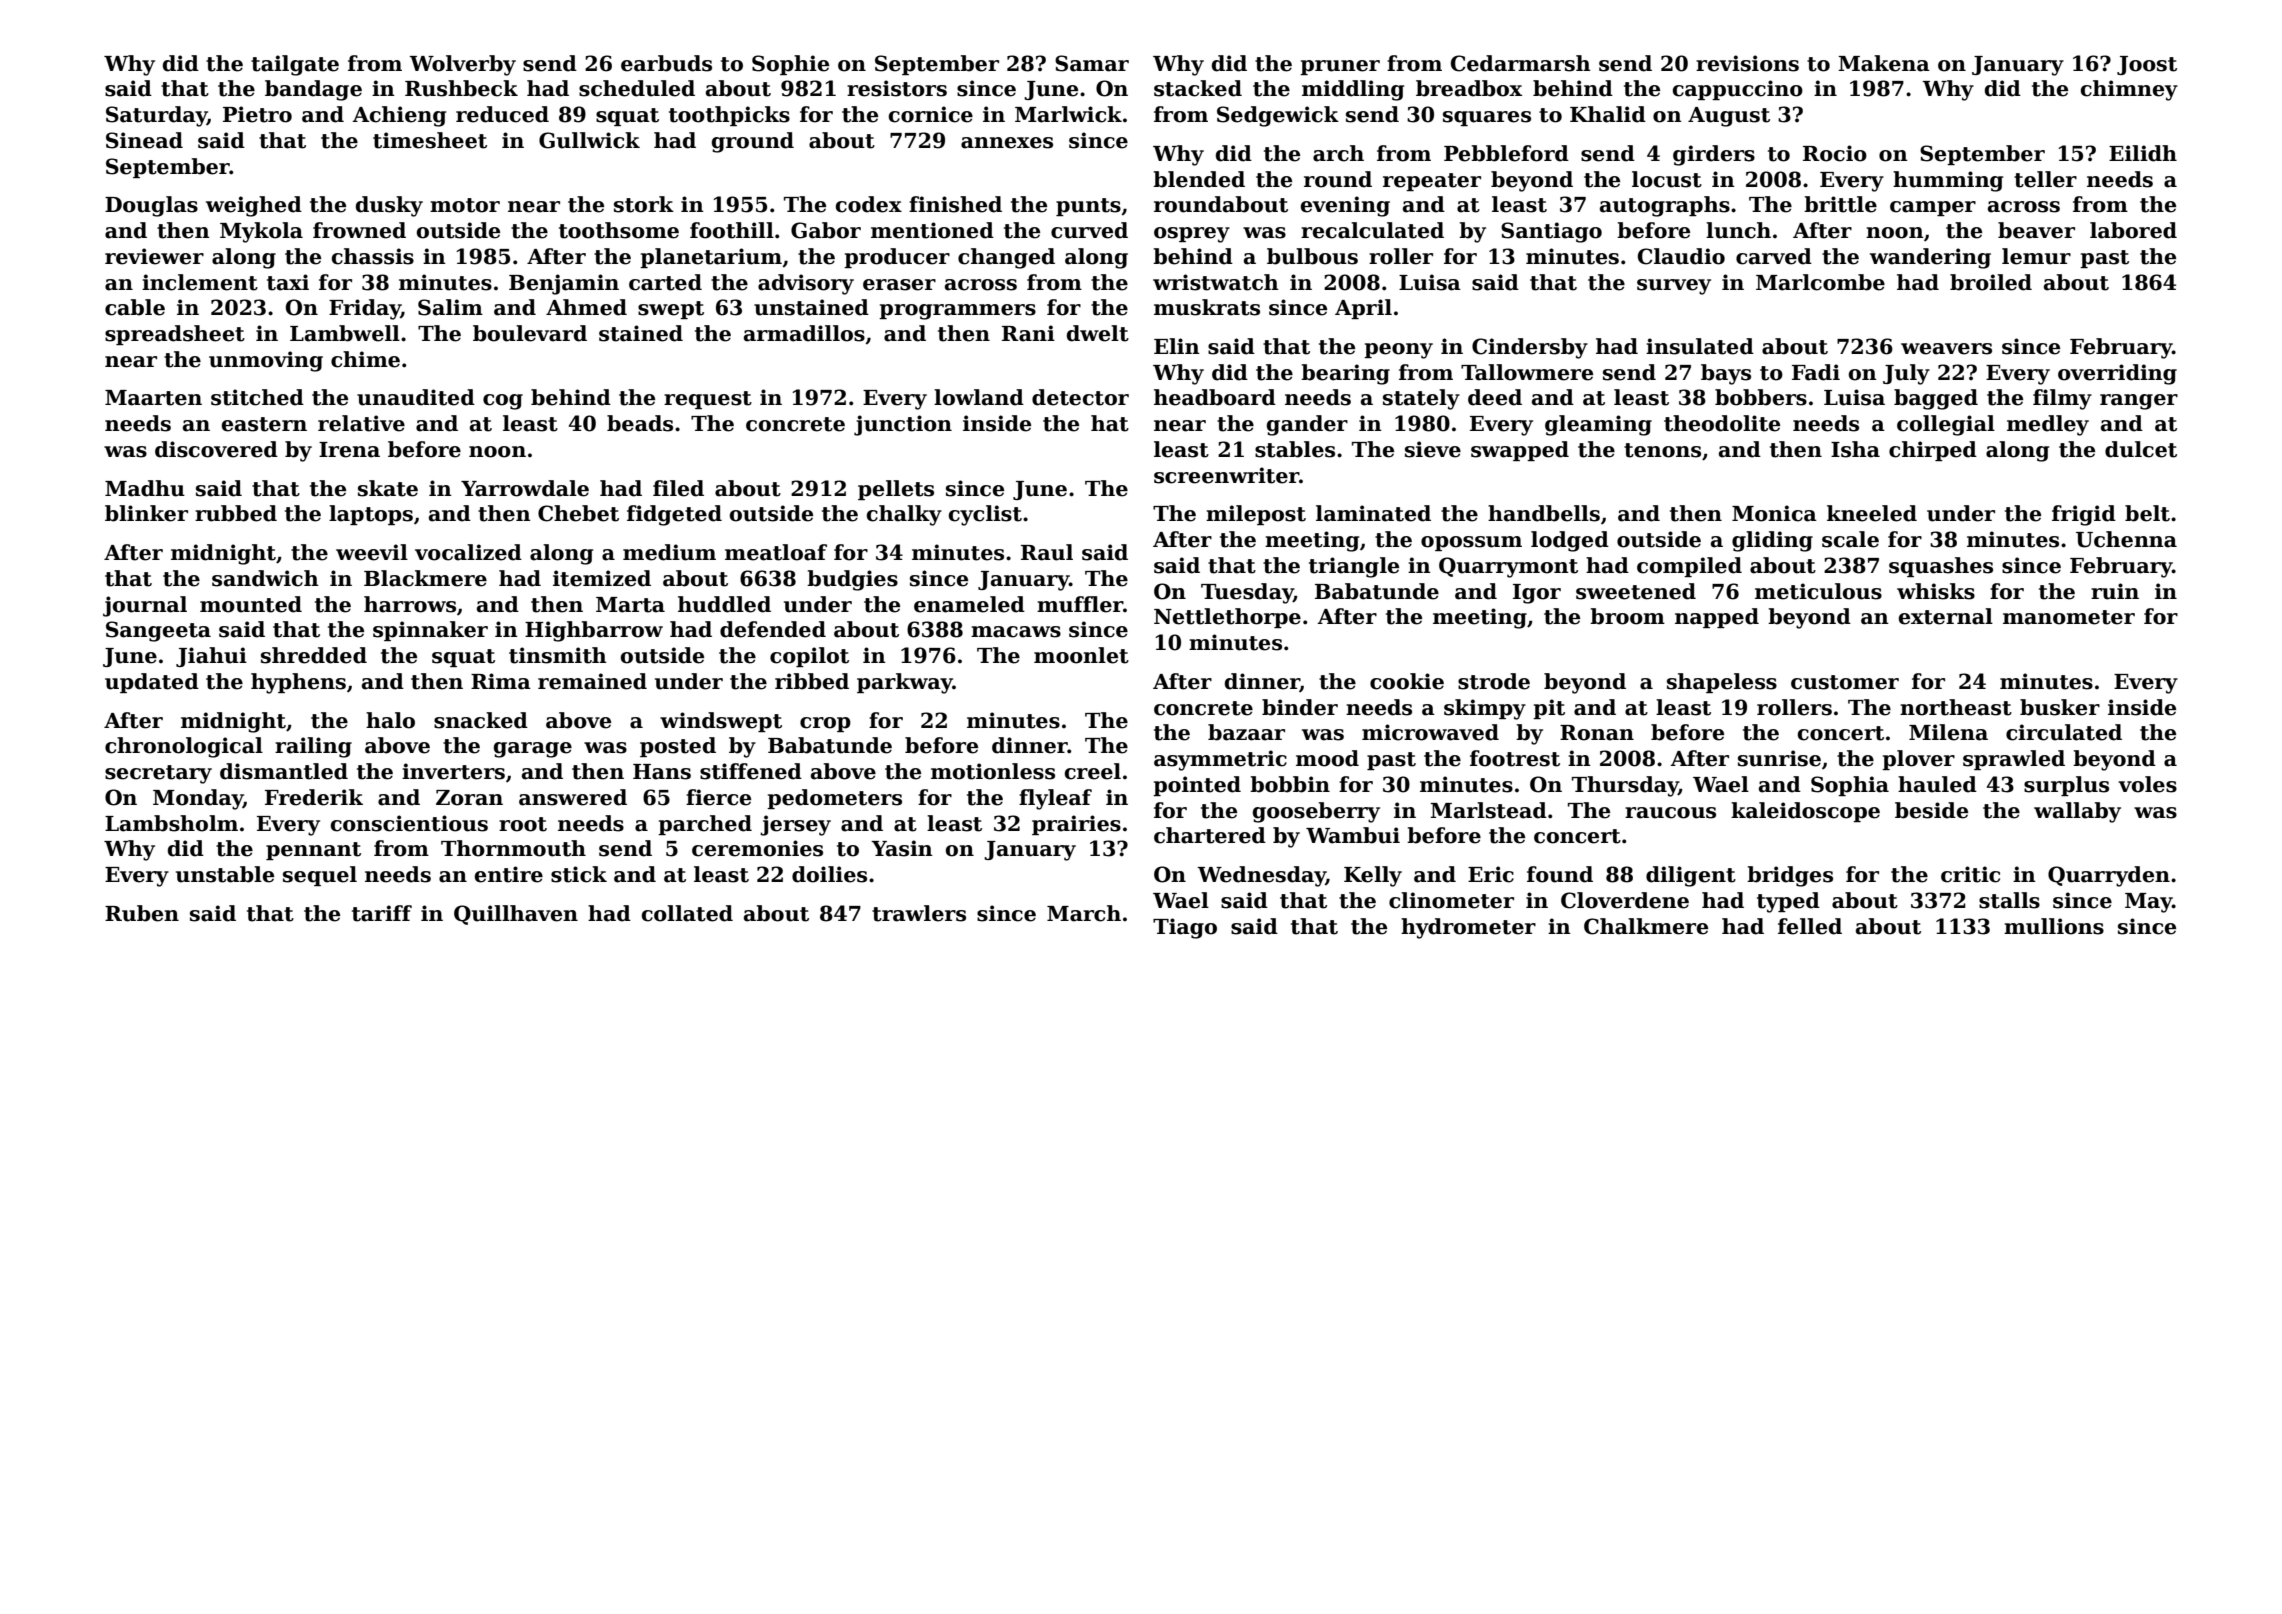 Image resolution: width=2282 pixels, height=1614 pixels. Describe the element at coordinates (2147, 65) in the screenshot. I see `Joost` at that location.
